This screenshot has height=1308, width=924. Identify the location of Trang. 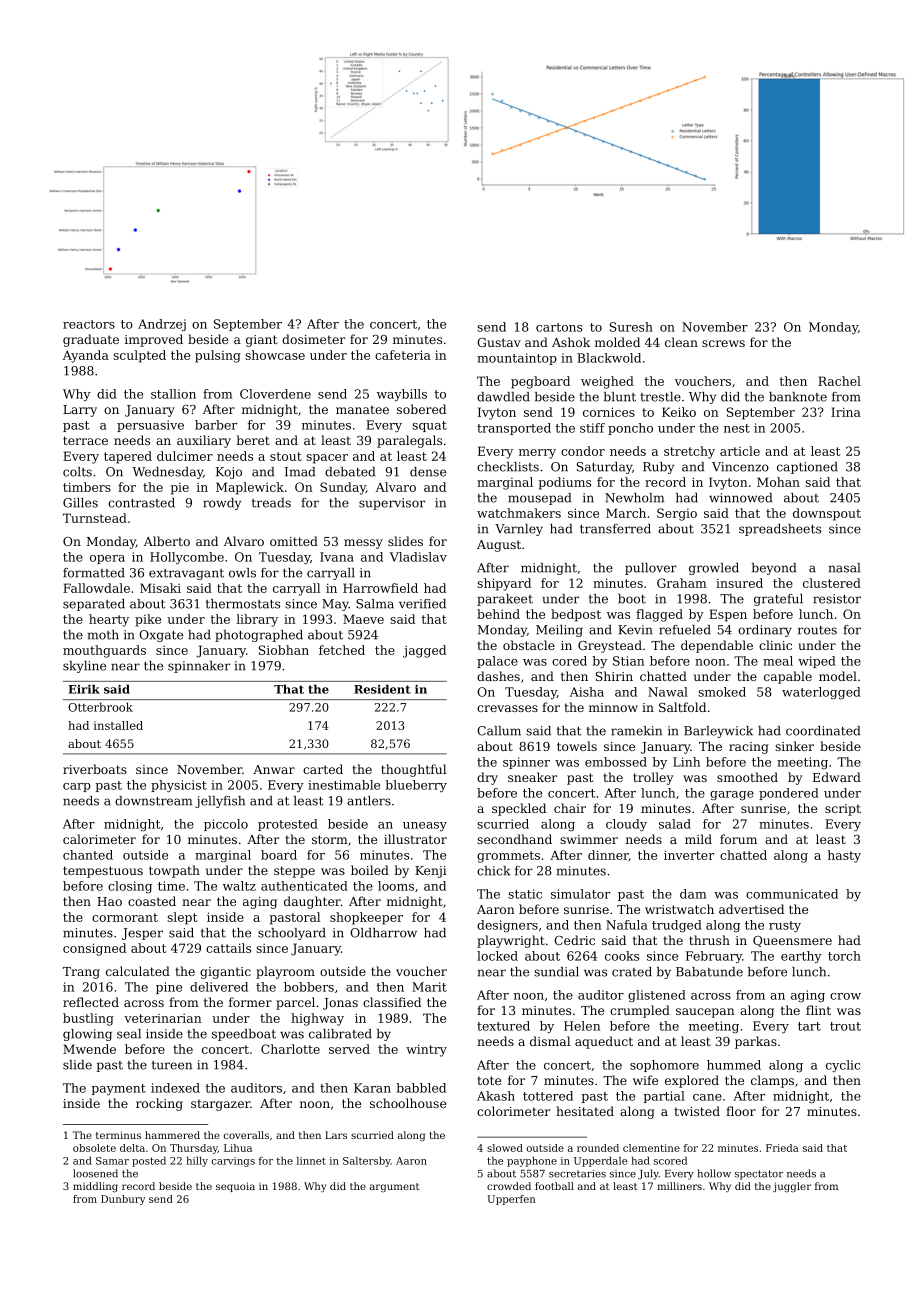
(81, 973).
